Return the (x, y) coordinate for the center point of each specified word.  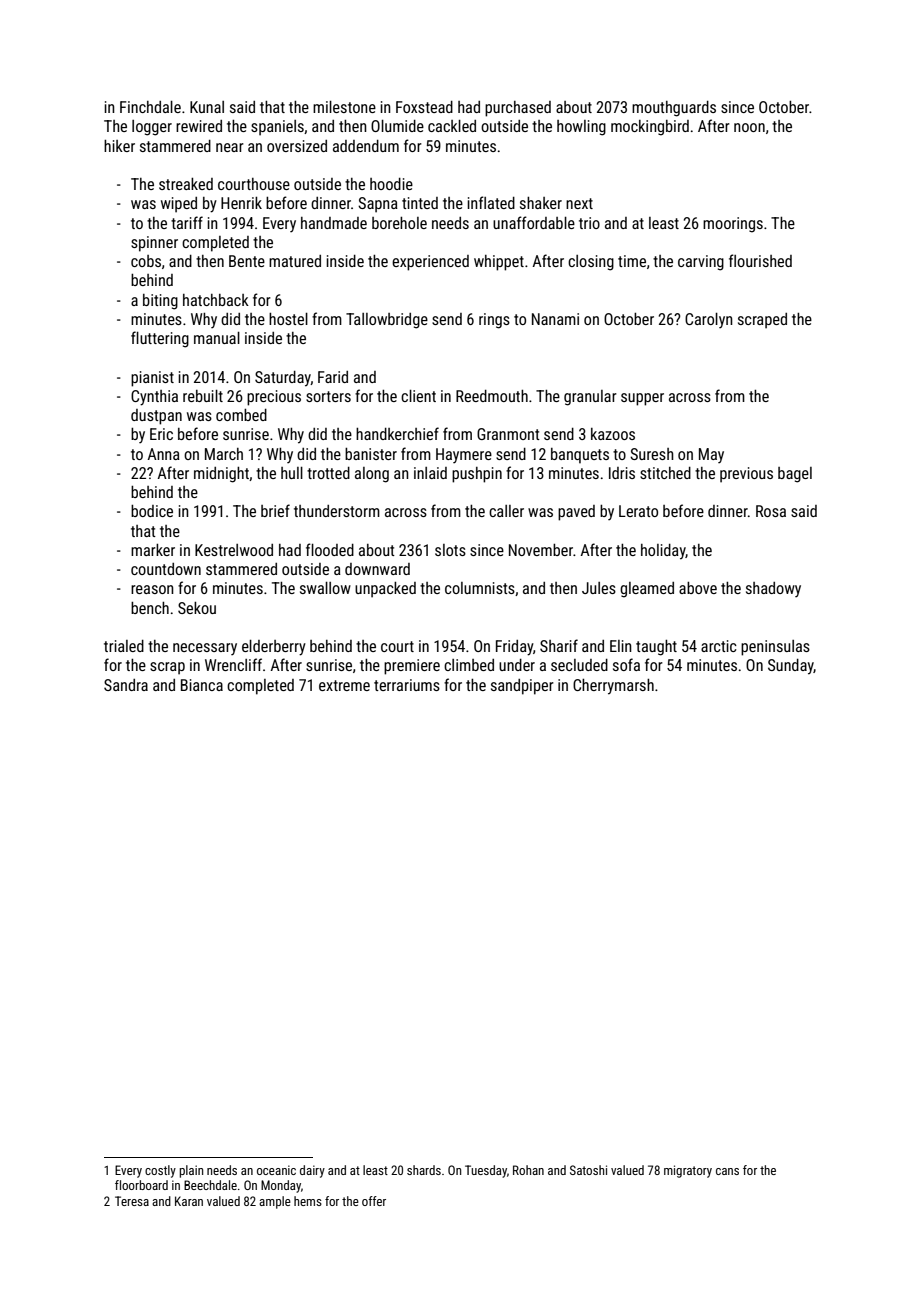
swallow (325, 588)
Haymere (464, 455)
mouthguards (674, 109)
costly (160, 1171)
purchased (518, 109)
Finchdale (150, 107)
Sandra (126, 685)
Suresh (652, 454)
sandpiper (522, 687)
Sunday (791, 667)
